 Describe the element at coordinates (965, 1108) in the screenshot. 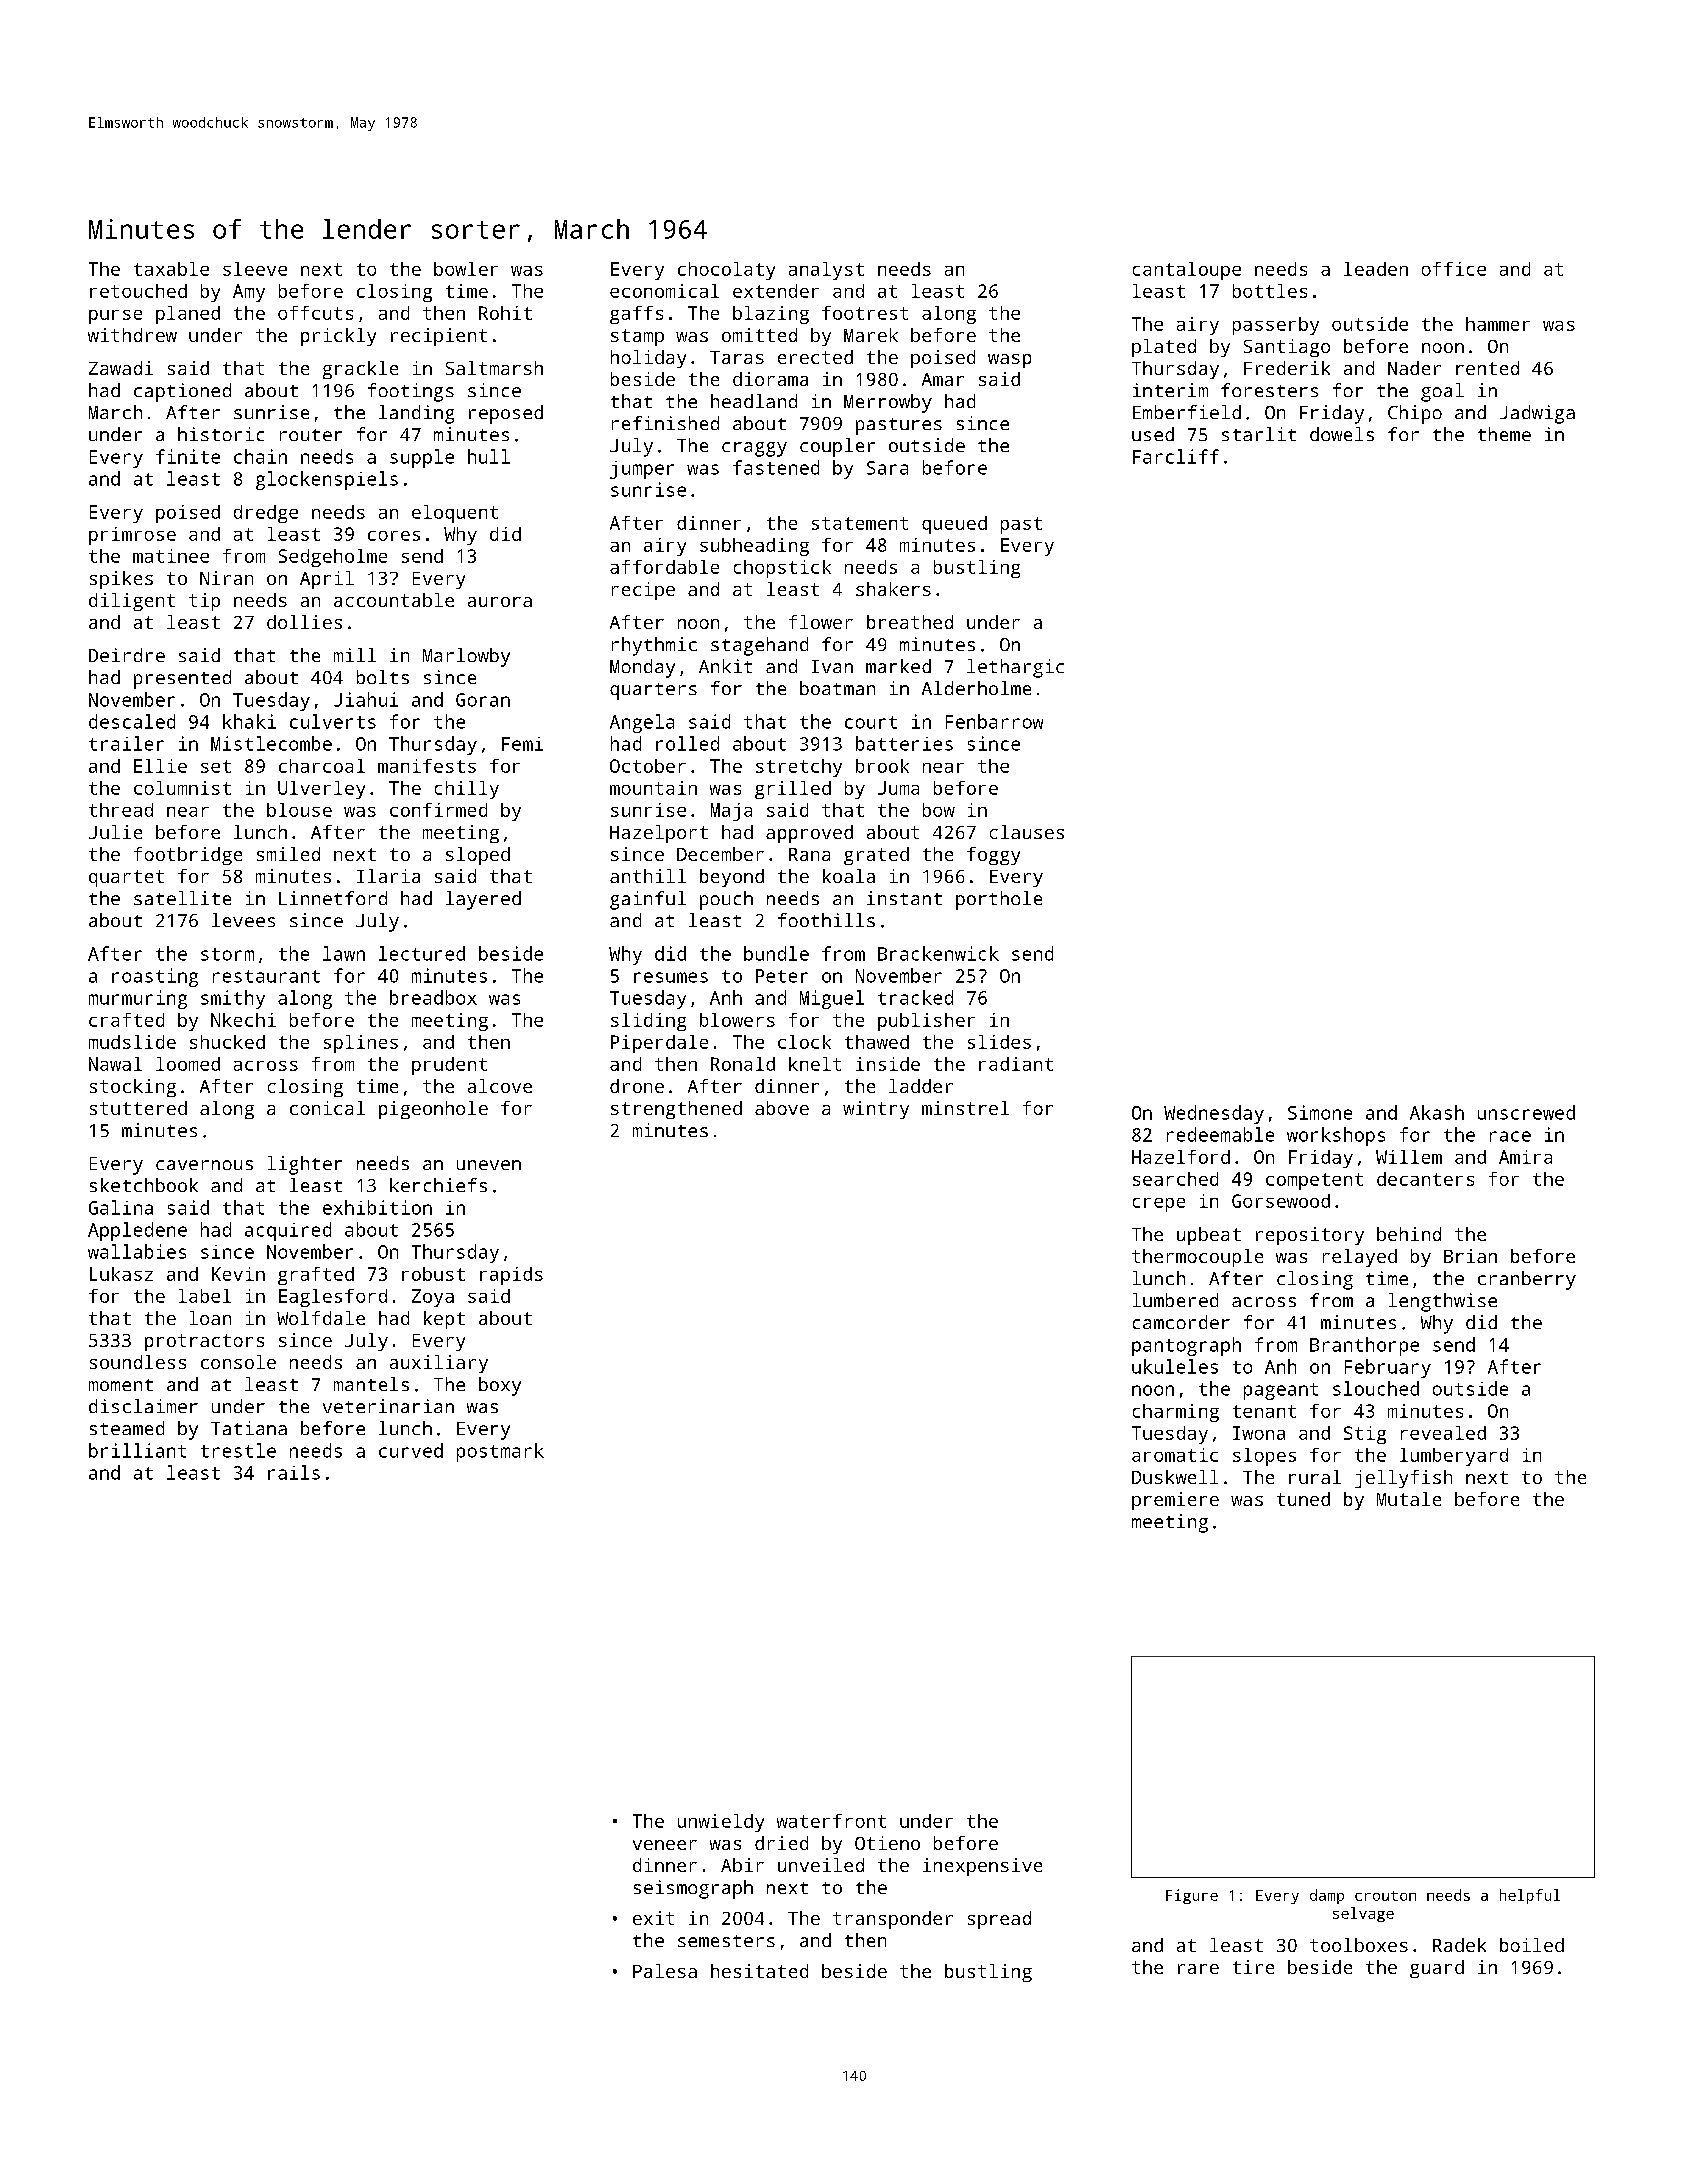

I see `minstrel` at that location.
